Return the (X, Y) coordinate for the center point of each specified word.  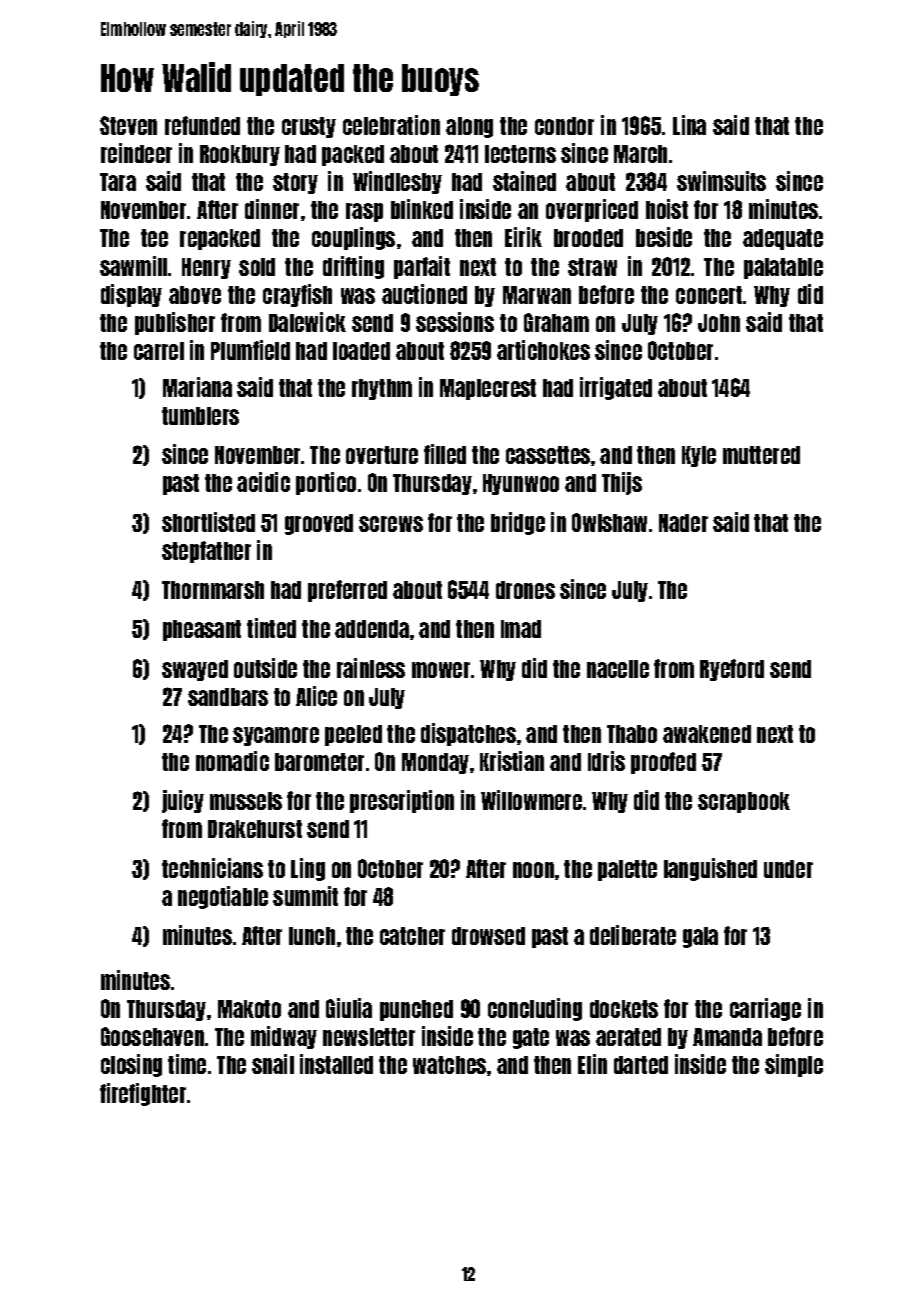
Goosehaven (152, 1036)
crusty (309, 127)
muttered (761, 455)
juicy (183, 801)
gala (700, 937)
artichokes (543, 350)
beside (664, 237)
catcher (412, 936)
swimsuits (721, 181)
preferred (347, 591)
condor (564, 126)
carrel (159, 351)
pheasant (202, 630)
